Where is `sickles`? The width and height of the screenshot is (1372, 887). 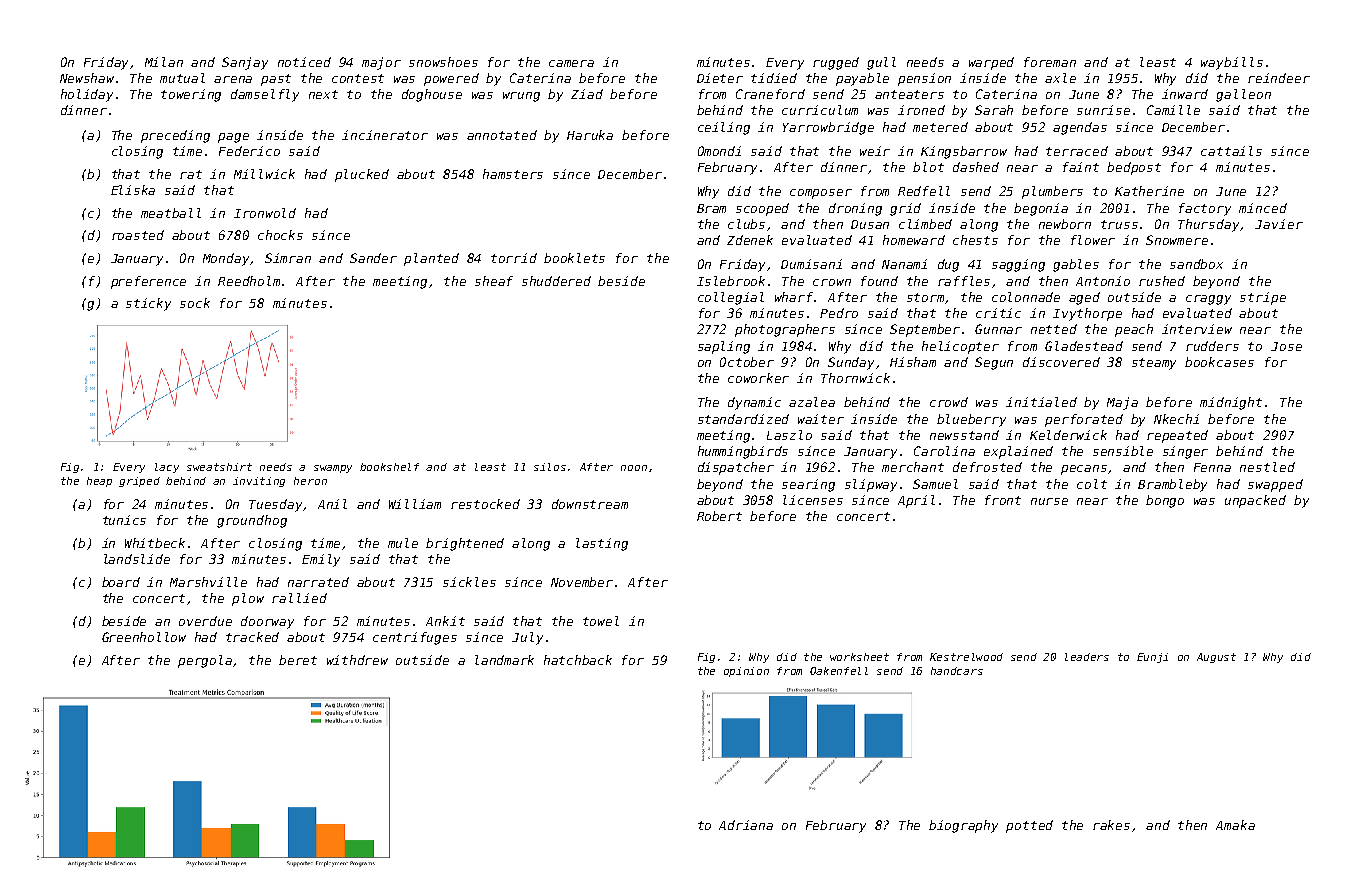 sickles is located at coordinates (469, 582).
